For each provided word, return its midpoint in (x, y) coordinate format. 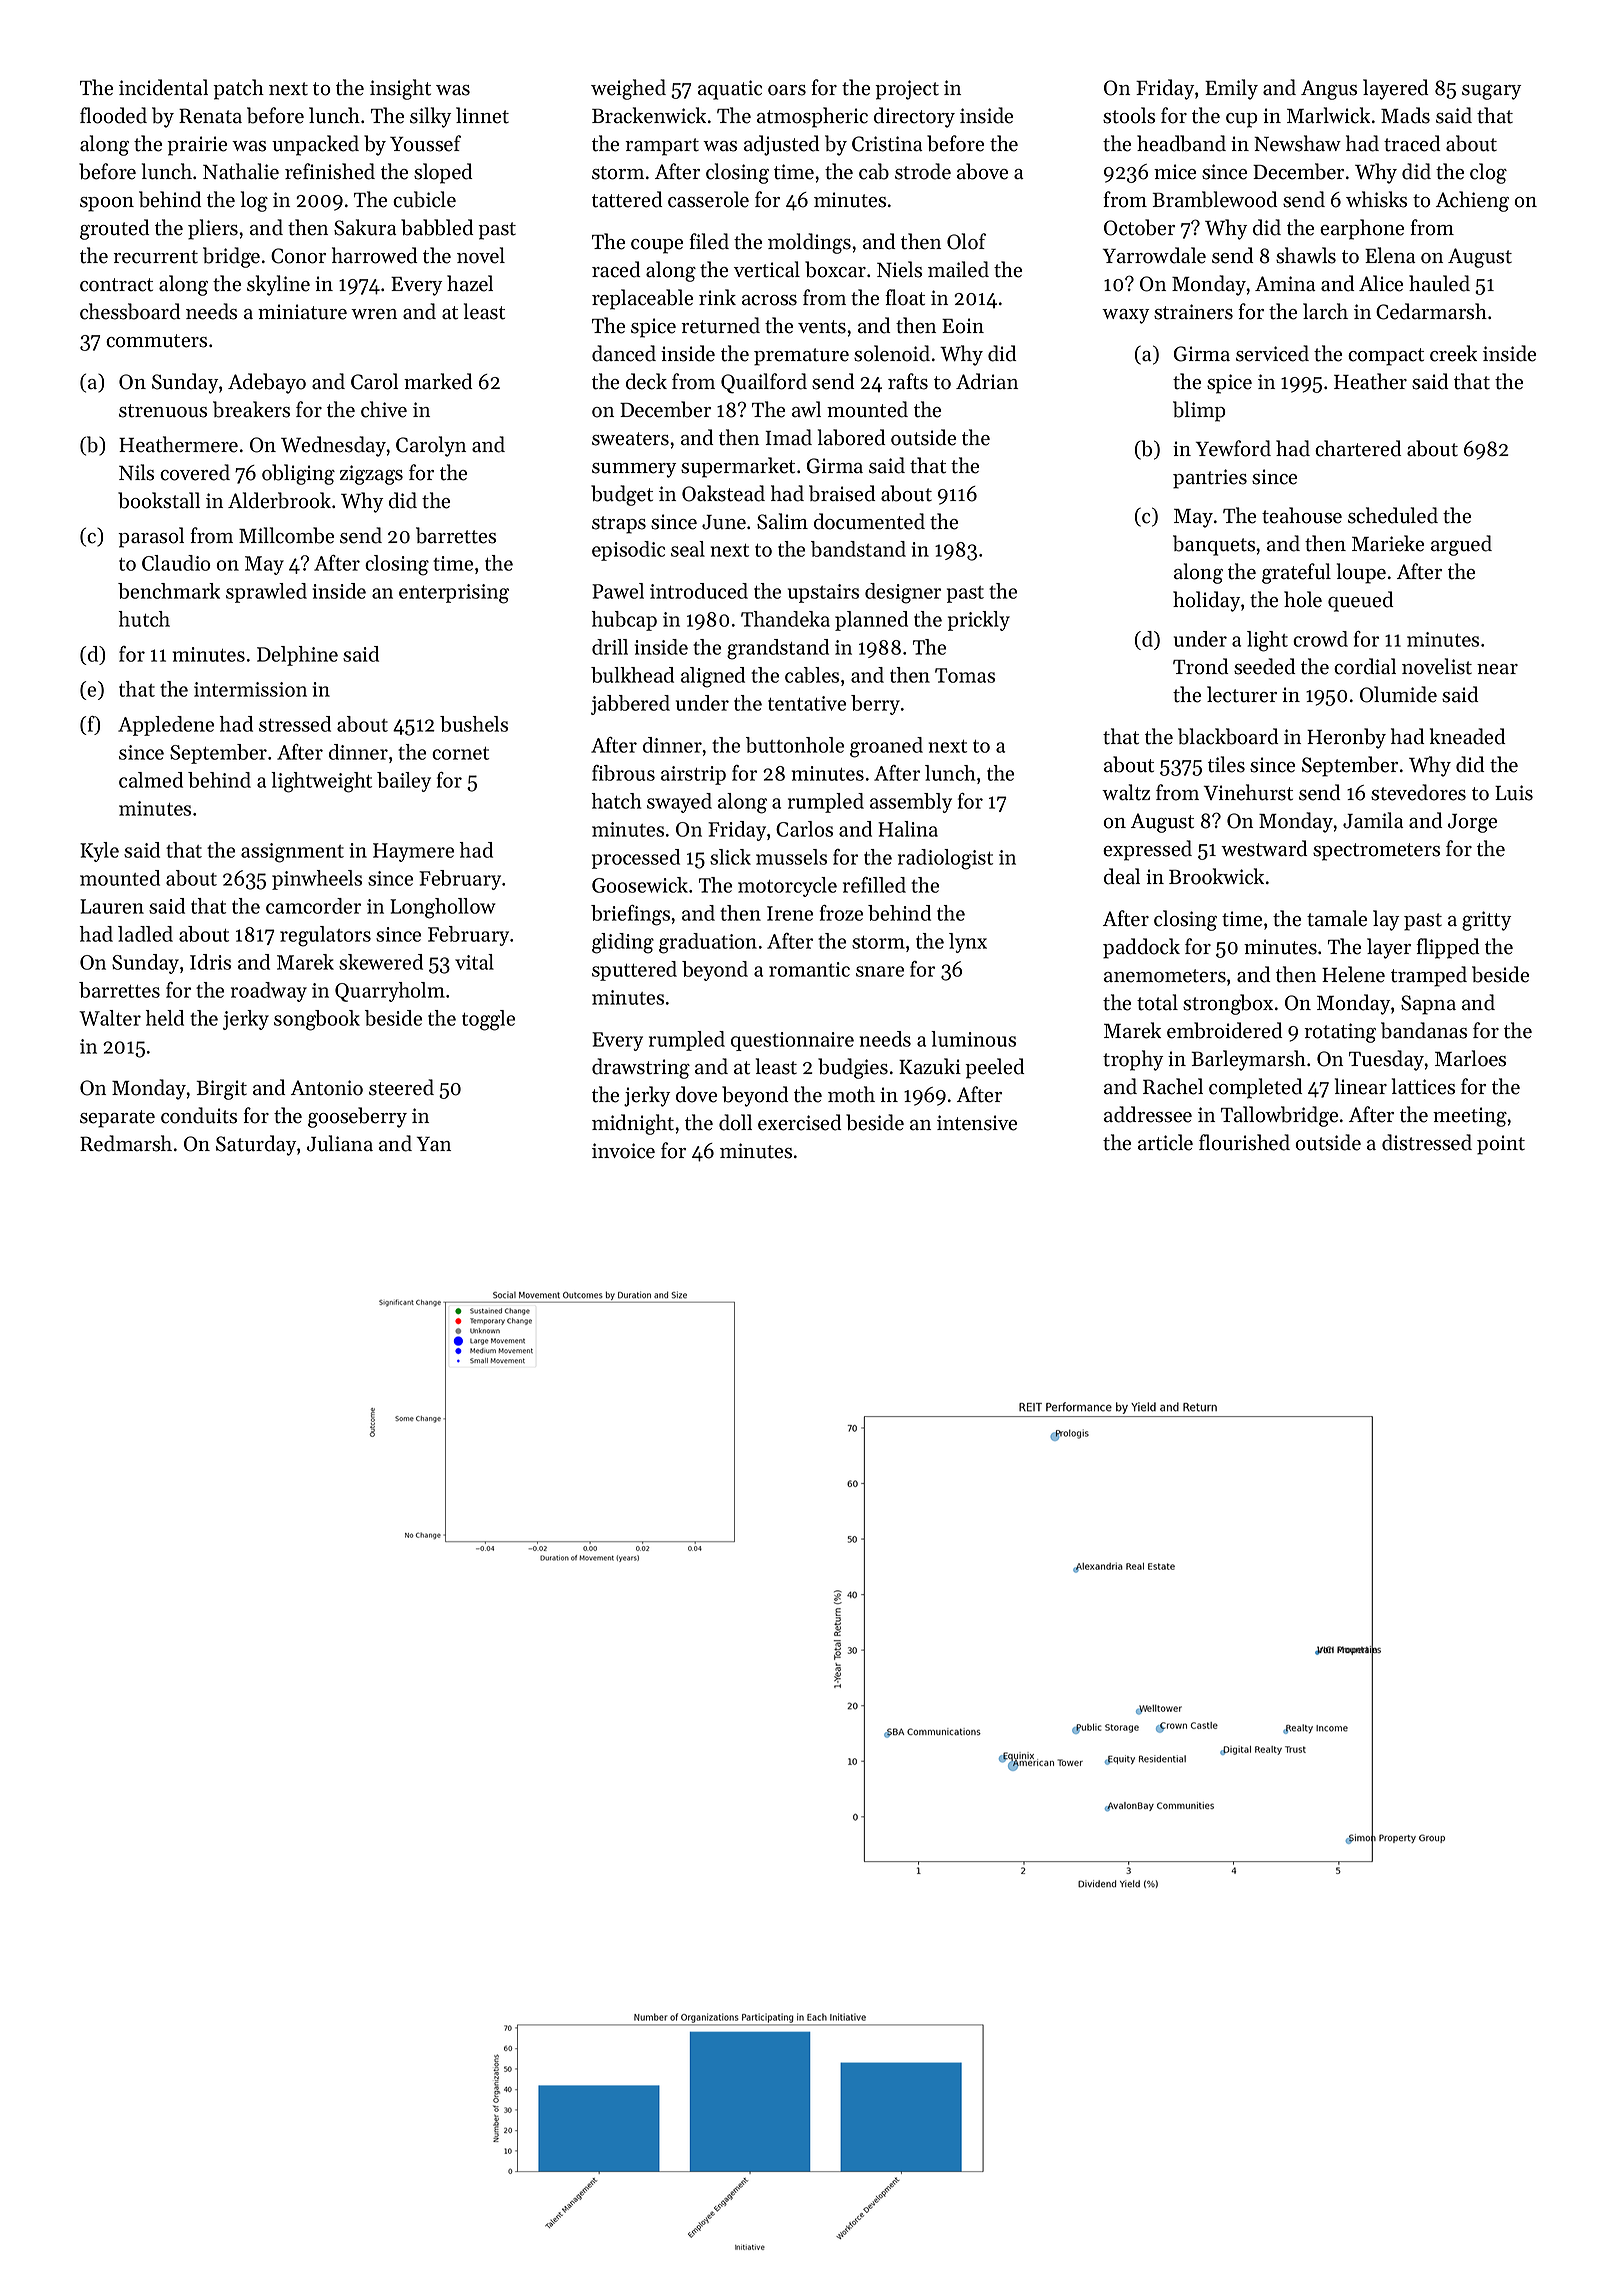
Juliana (340, 1143)
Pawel (618, 591)
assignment (292, 853)
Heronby (1346, 738)
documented (869, 521)
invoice (623, 1151)
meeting (1470, 1117)
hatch (617, 801)
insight (400, 89)
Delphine (297, 656)
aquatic (730, 90)
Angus (1329, 90)
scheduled (1393, 515)
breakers (251, 409)
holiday (1206, 601)
